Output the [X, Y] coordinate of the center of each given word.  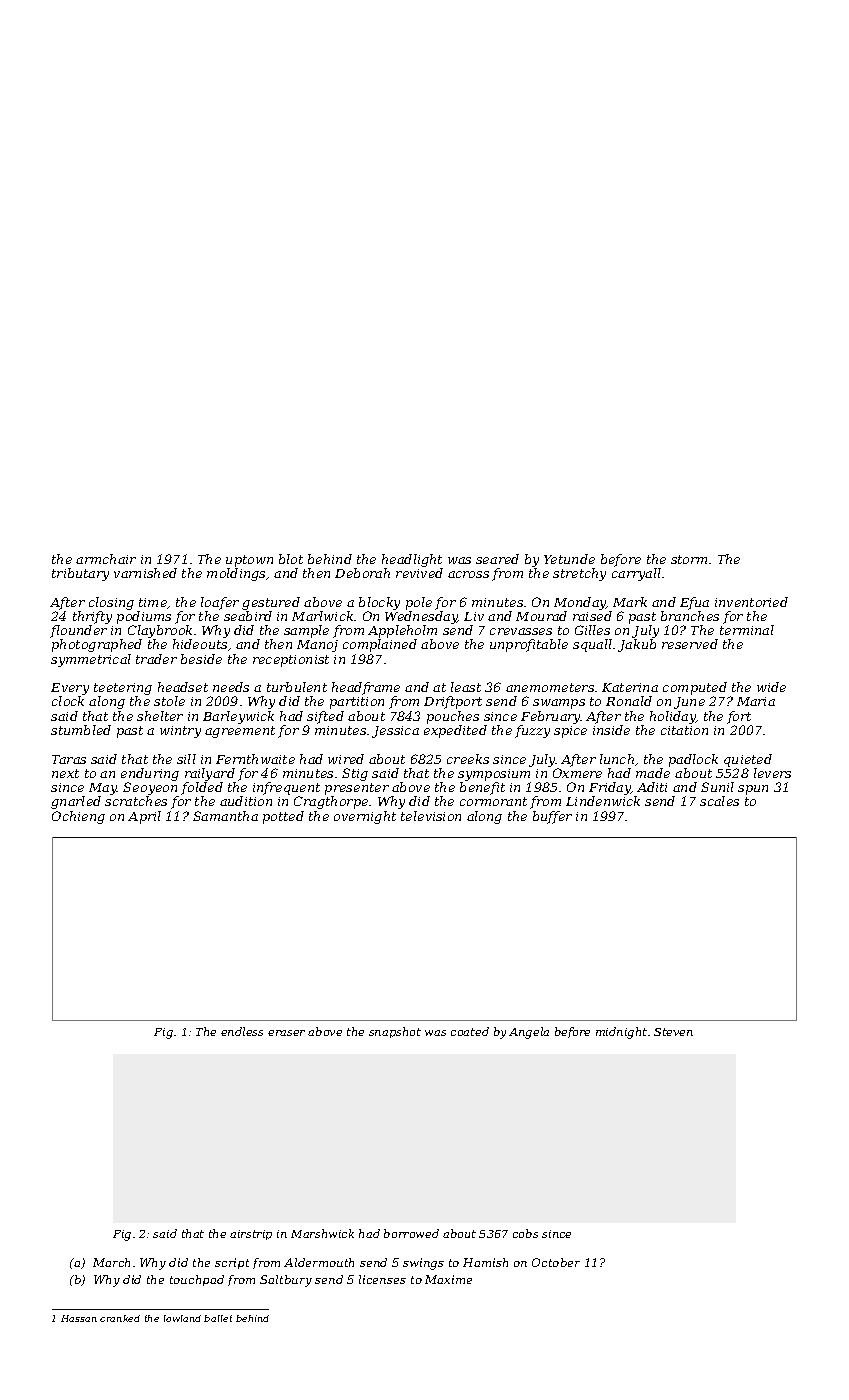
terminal [747, 630]
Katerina [630, 687]
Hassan [79, 1318]
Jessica [395, 732]
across [468, 574]
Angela [529, 1033]
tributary [80, 574]
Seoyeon [150, 788]
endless [242, 1031]
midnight [621, 1033]
